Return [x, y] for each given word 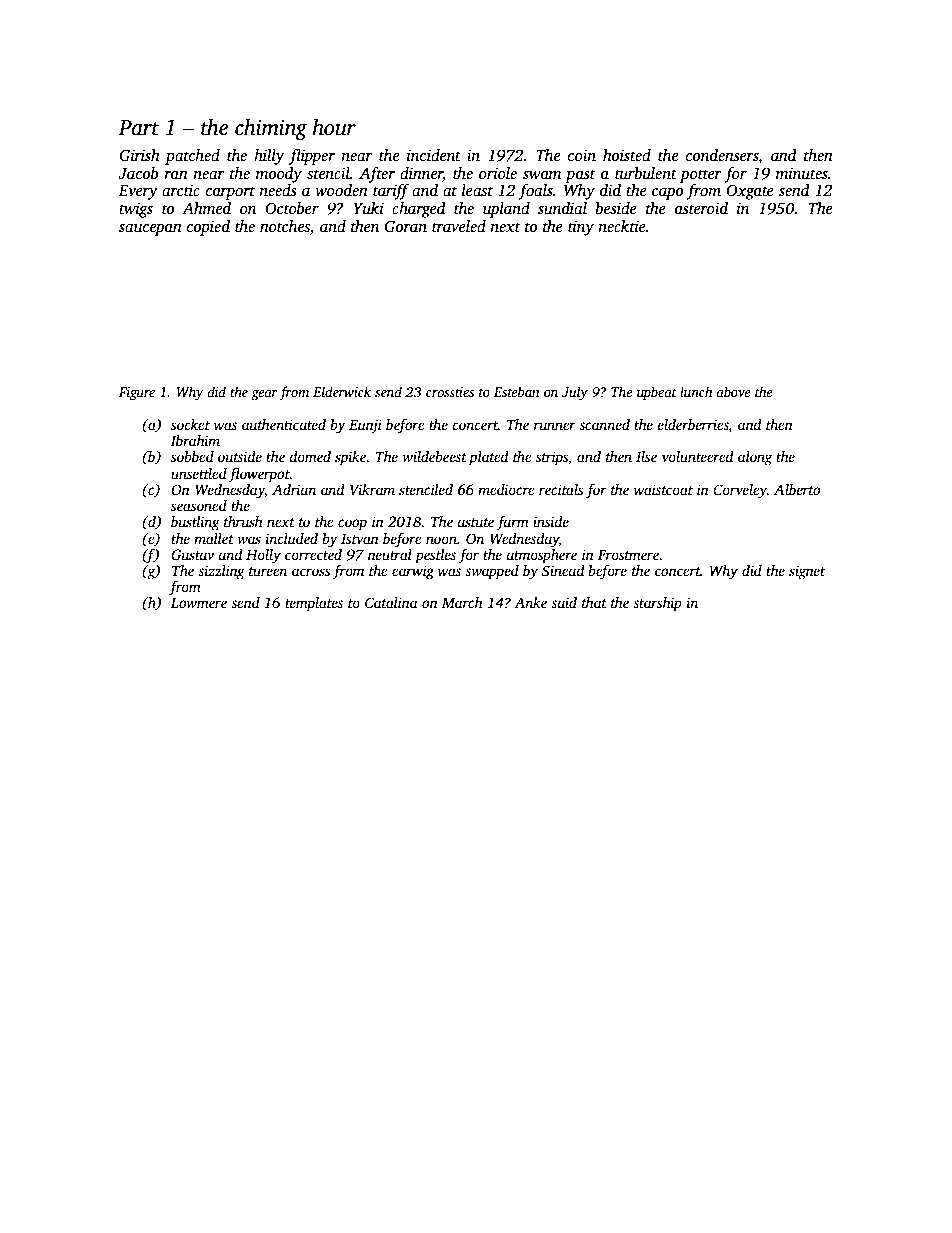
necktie [622, 226]
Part [138, 128]
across [311, 572]
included [292, 538]
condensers [722, 156]
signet [807, 572]
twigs [136, 210]
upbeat [657, 393]
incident [434, 155]
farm [512, 523]
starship [657, 604]
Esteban [517, 391]
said [564, 602]
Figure [137, 393]
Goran [405, 226]
